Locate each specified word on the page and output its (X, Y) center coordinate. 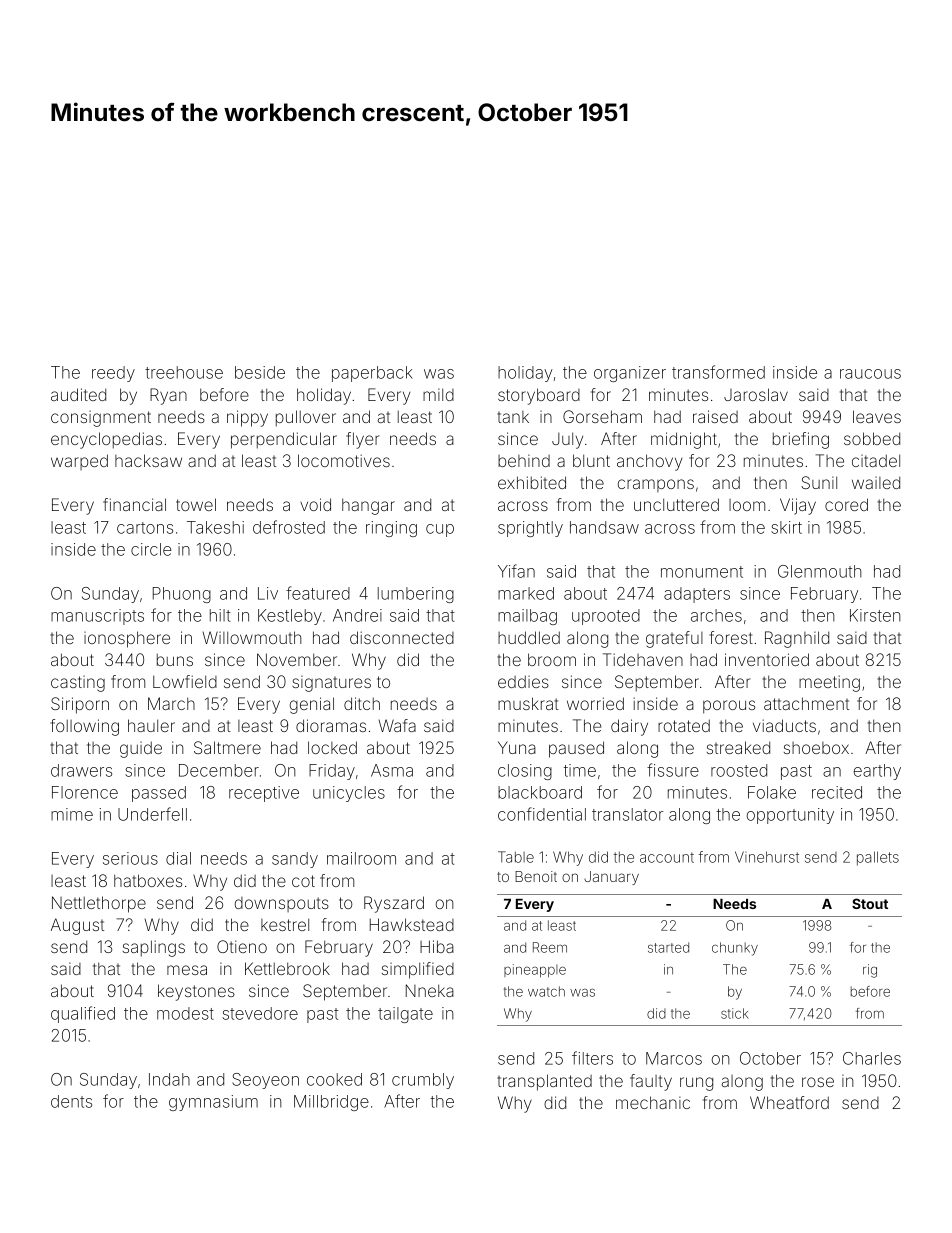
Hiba (437, 946)
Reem (550, 947)
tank (513, 417)
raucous (870, 374)
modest (185, 1013)
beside (260, 372)
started (668, 947)
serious (130, 858)
